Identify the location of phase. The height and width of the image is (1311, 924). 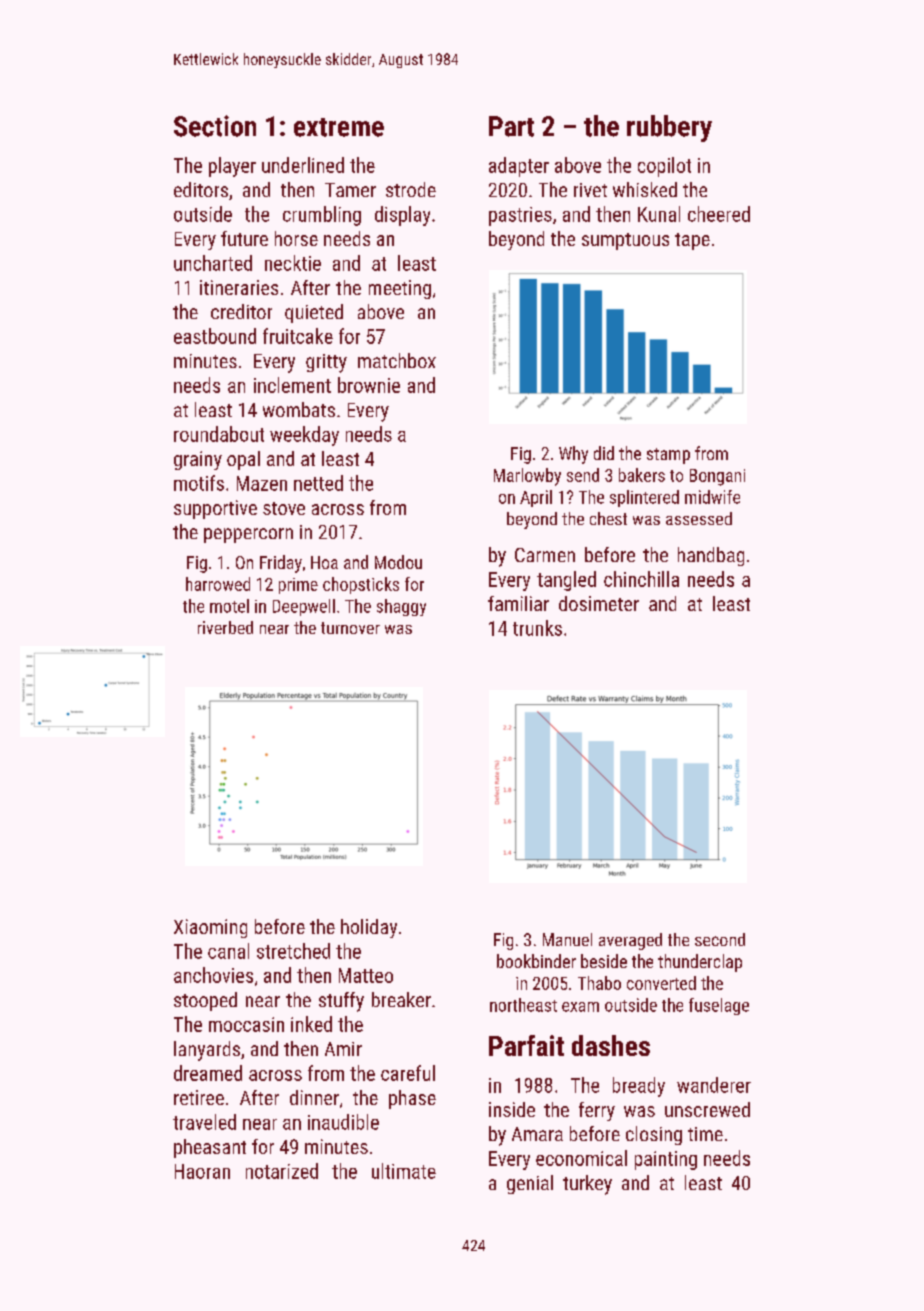
(412, 1099).
